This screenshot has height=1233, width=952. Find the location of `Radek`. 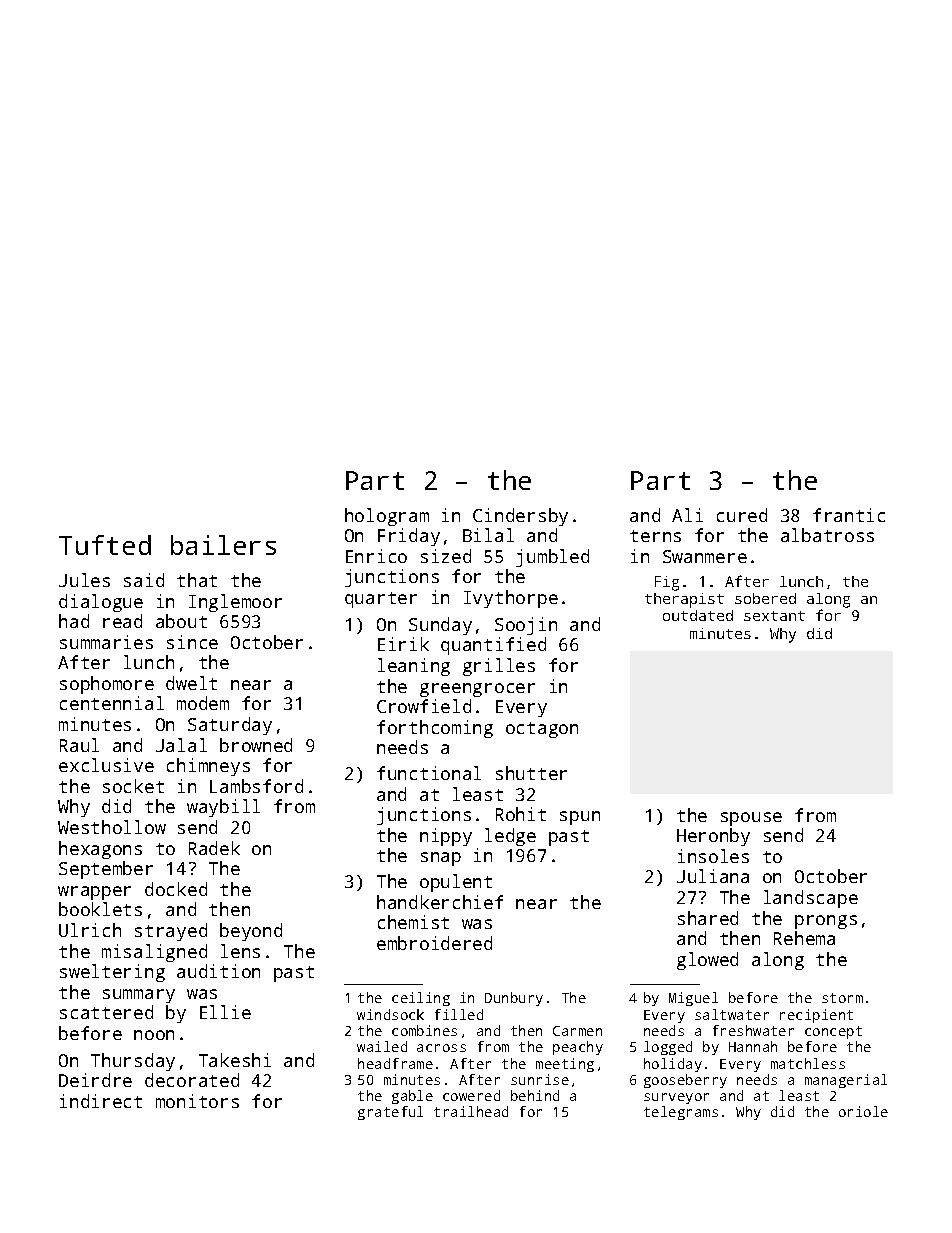

Radek is located at coordinates (214, 848).
